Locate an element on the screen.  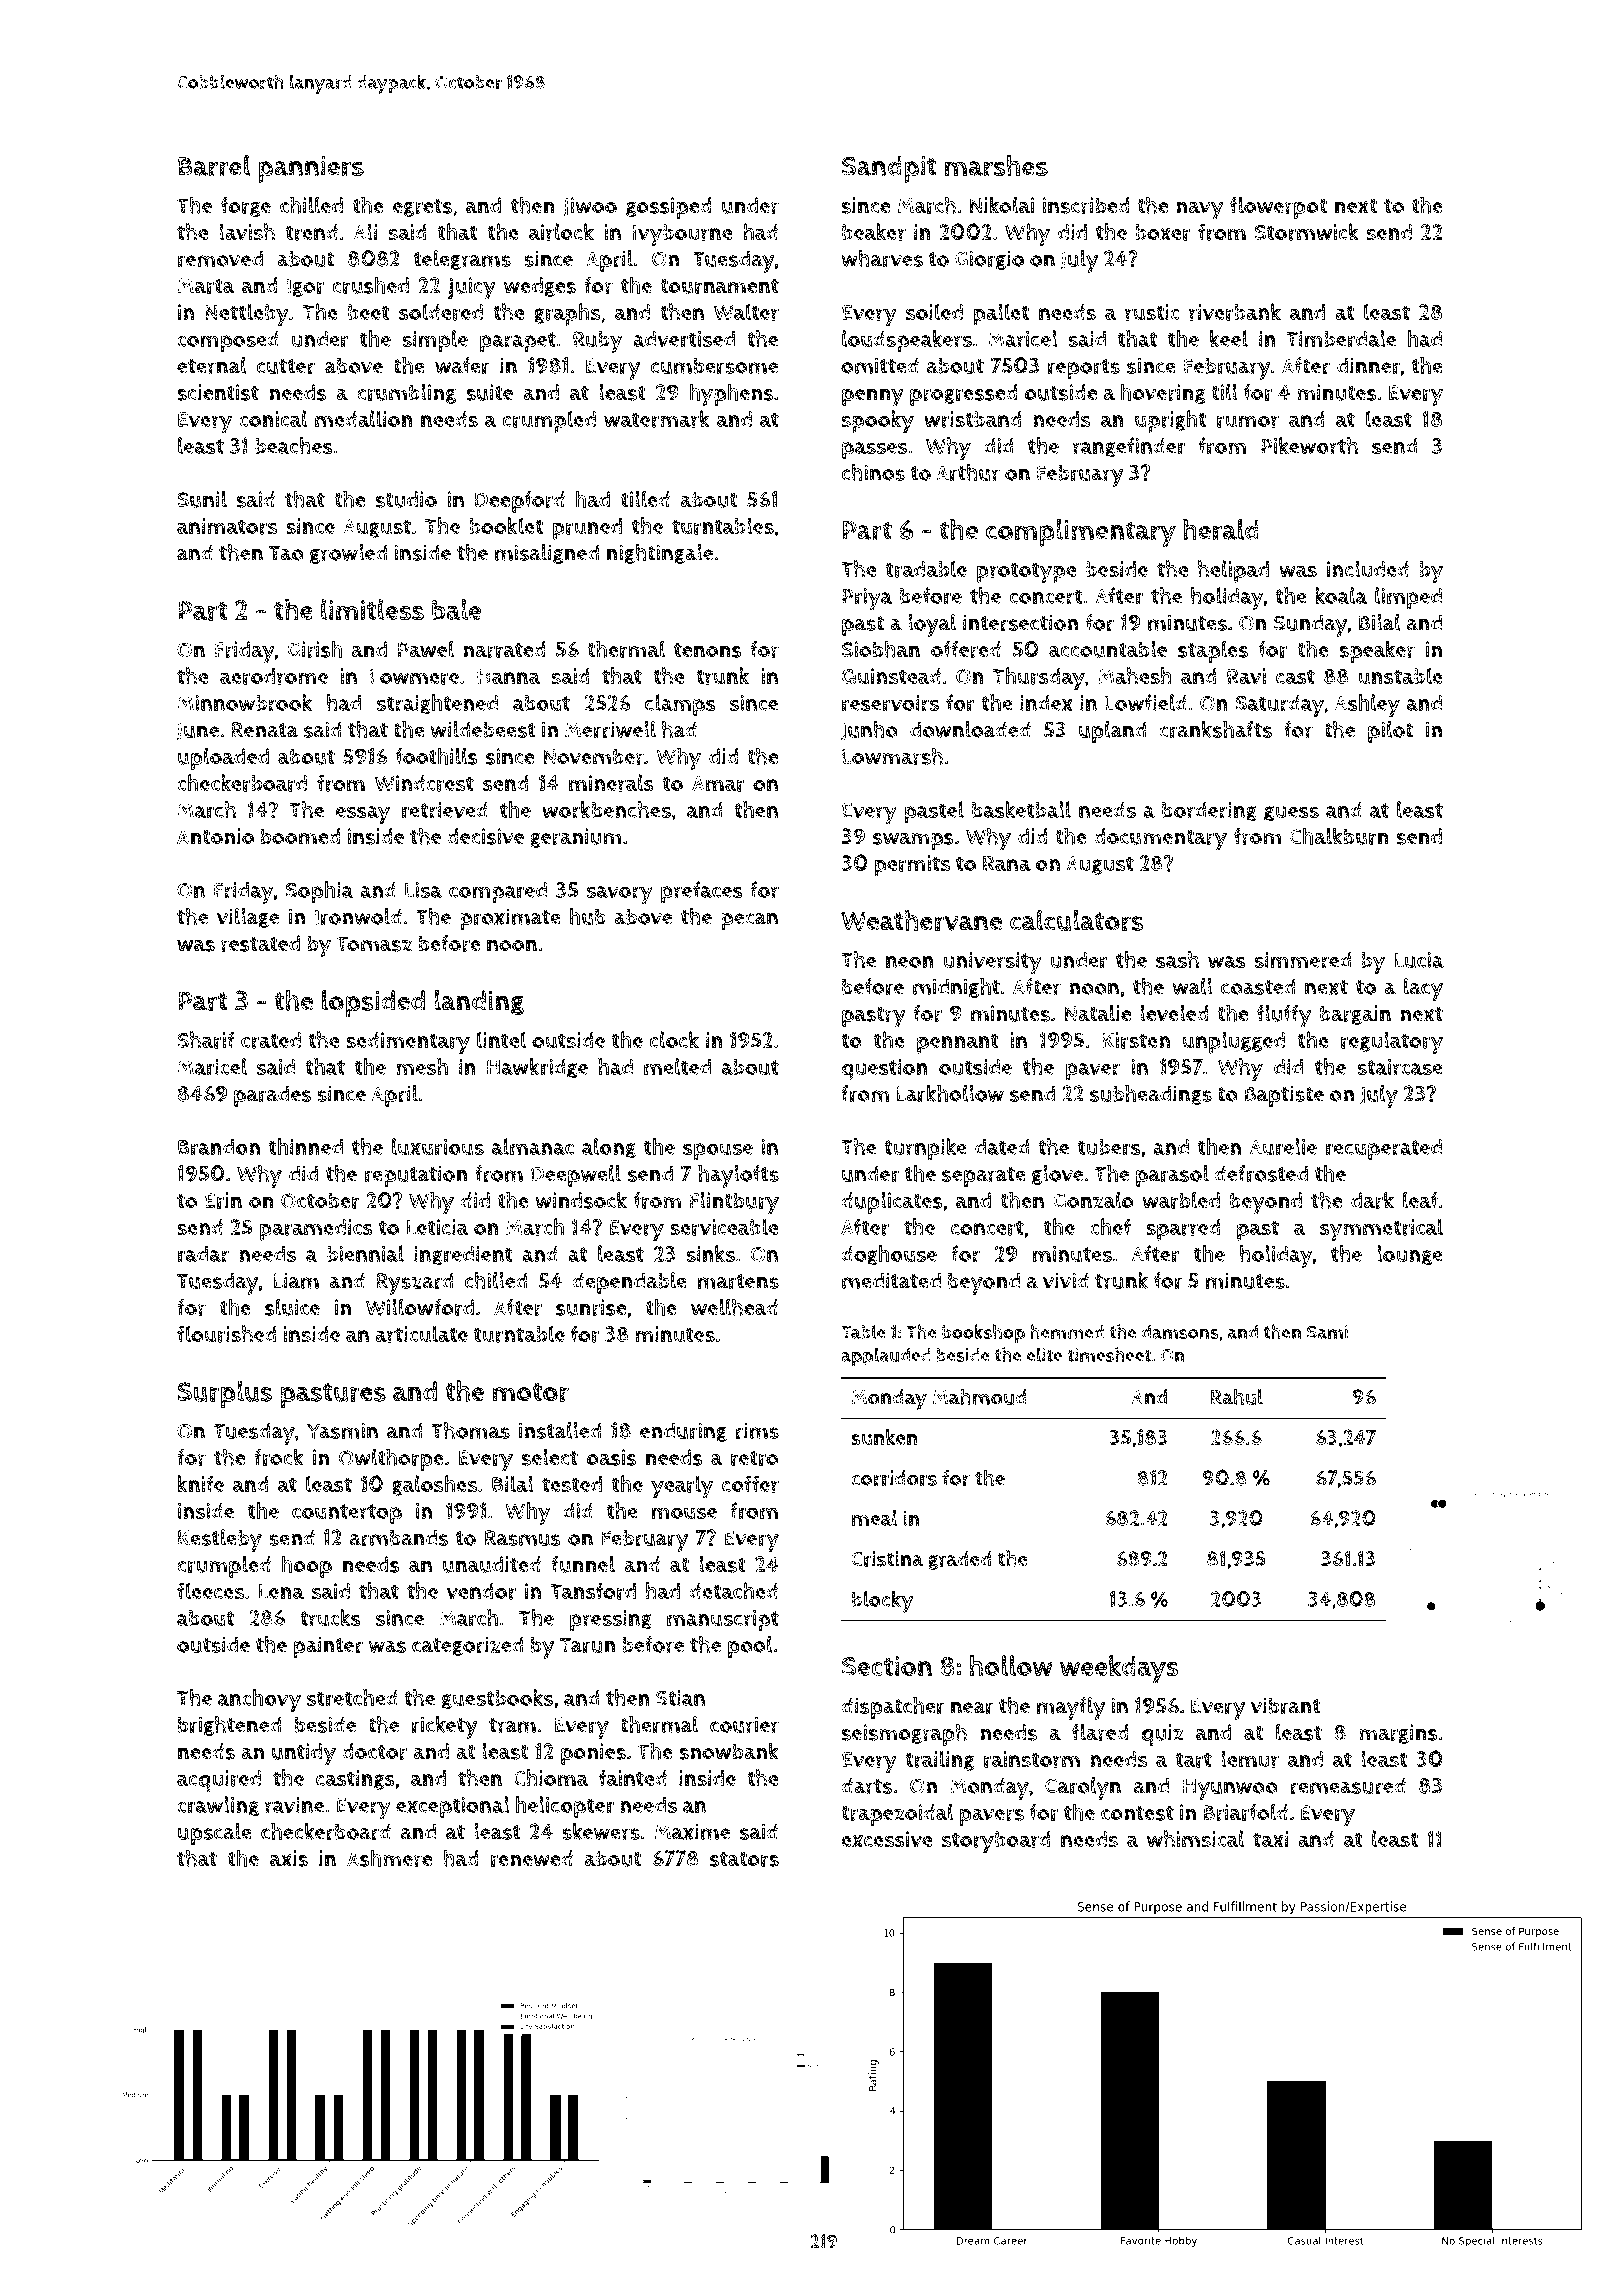
Sandpit is located at coordinates (889, 169).
